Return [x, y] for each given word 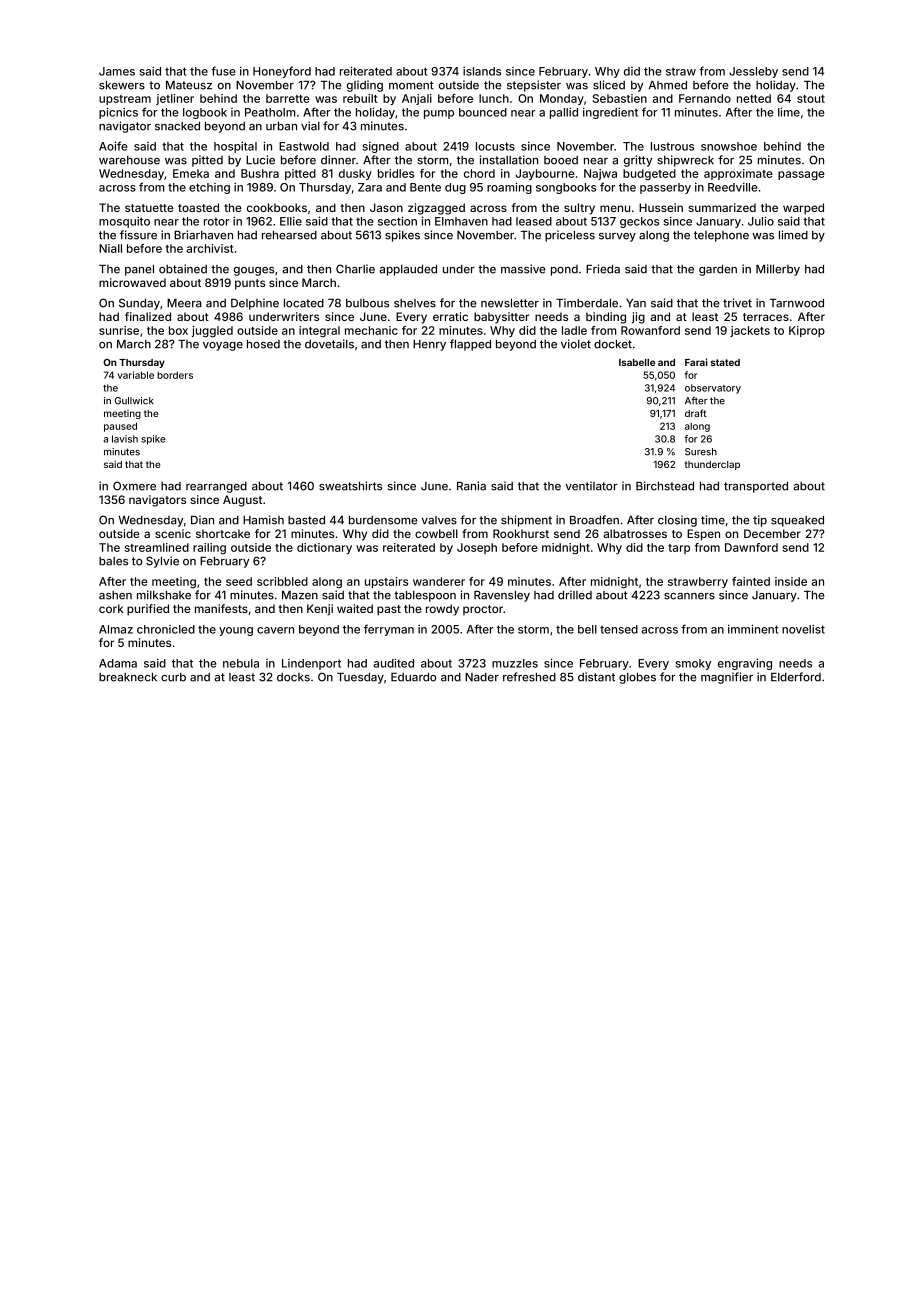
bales [113, 561]
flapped [470, 345]
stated [725, 362]
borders [175, 375]
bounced [483, 112]
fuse [223, 71]
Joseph [477, 548]
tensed [619, 629]
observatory [713, 389]
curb [173, 677]
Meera [184, 303]
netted [754, 98]
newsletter [510, 303]
